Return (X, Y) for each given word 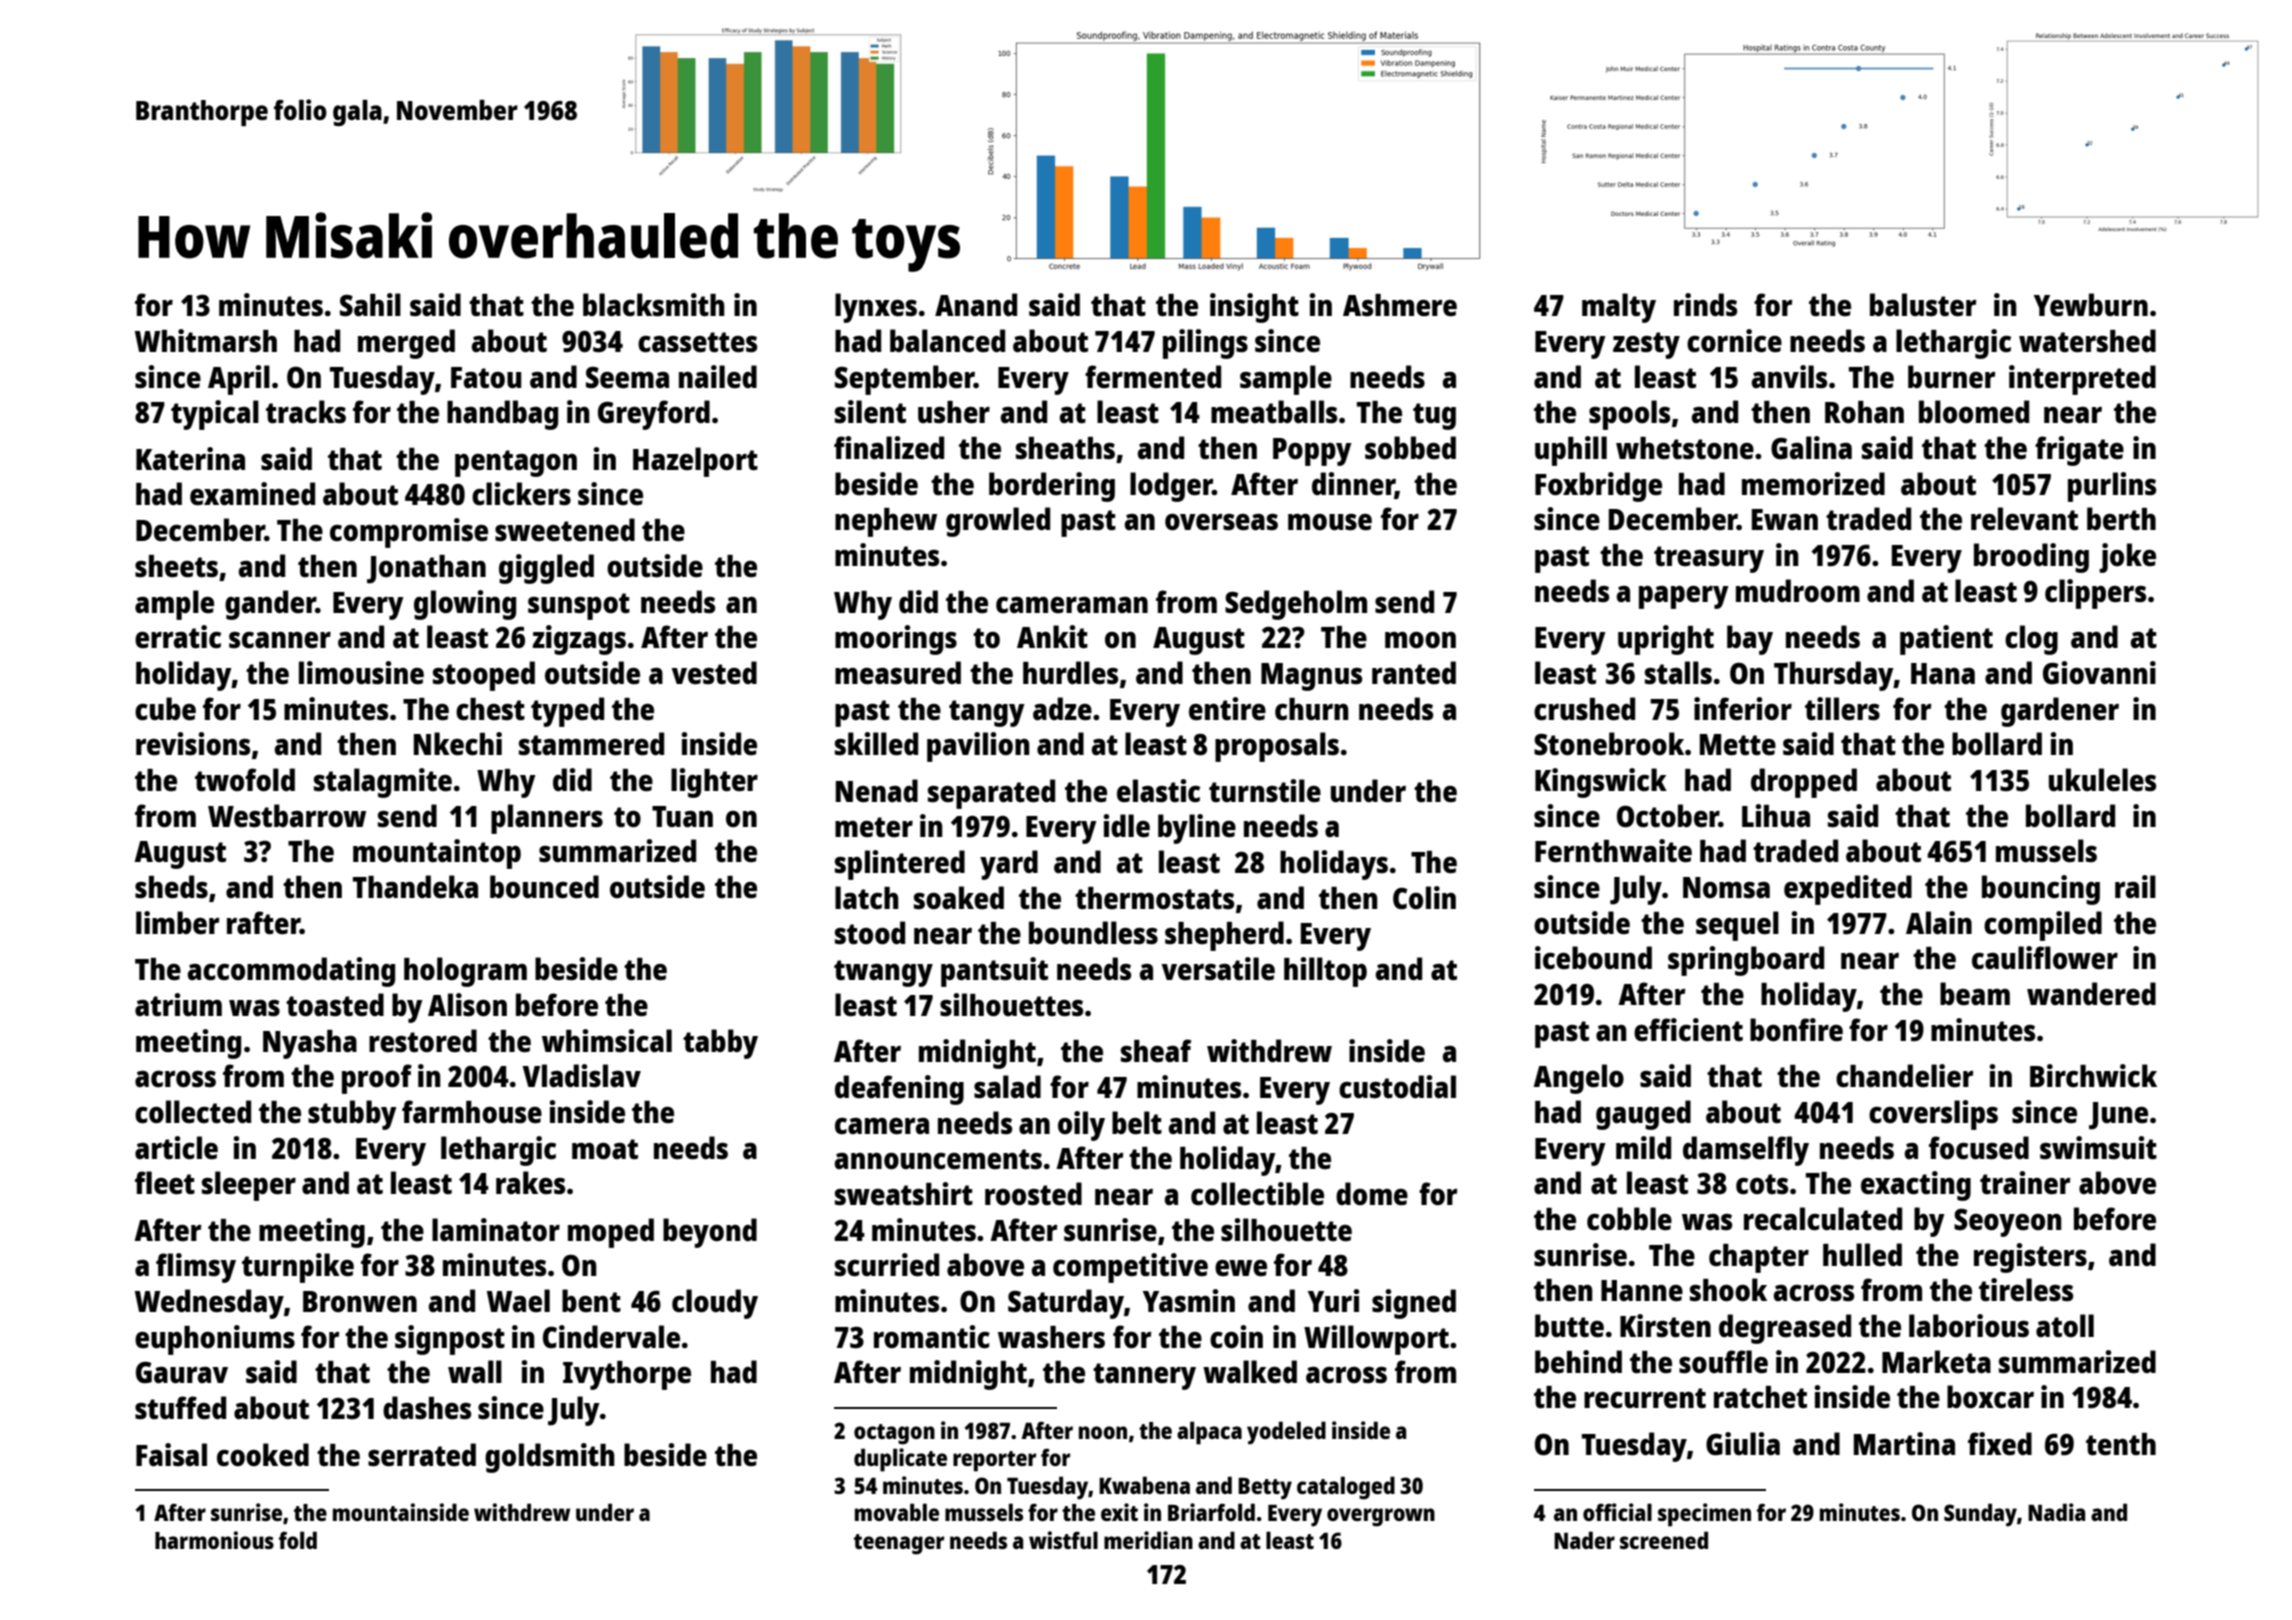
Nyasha (310, 1044)
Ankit (1052, 636)
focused (1979, 1148)
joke (2127, 558)
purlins (2112, 487)
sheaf (1156, 1051)
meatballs (1274, 412)
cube (165, 709)
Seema (627, 377)
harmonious (214, 1540)
